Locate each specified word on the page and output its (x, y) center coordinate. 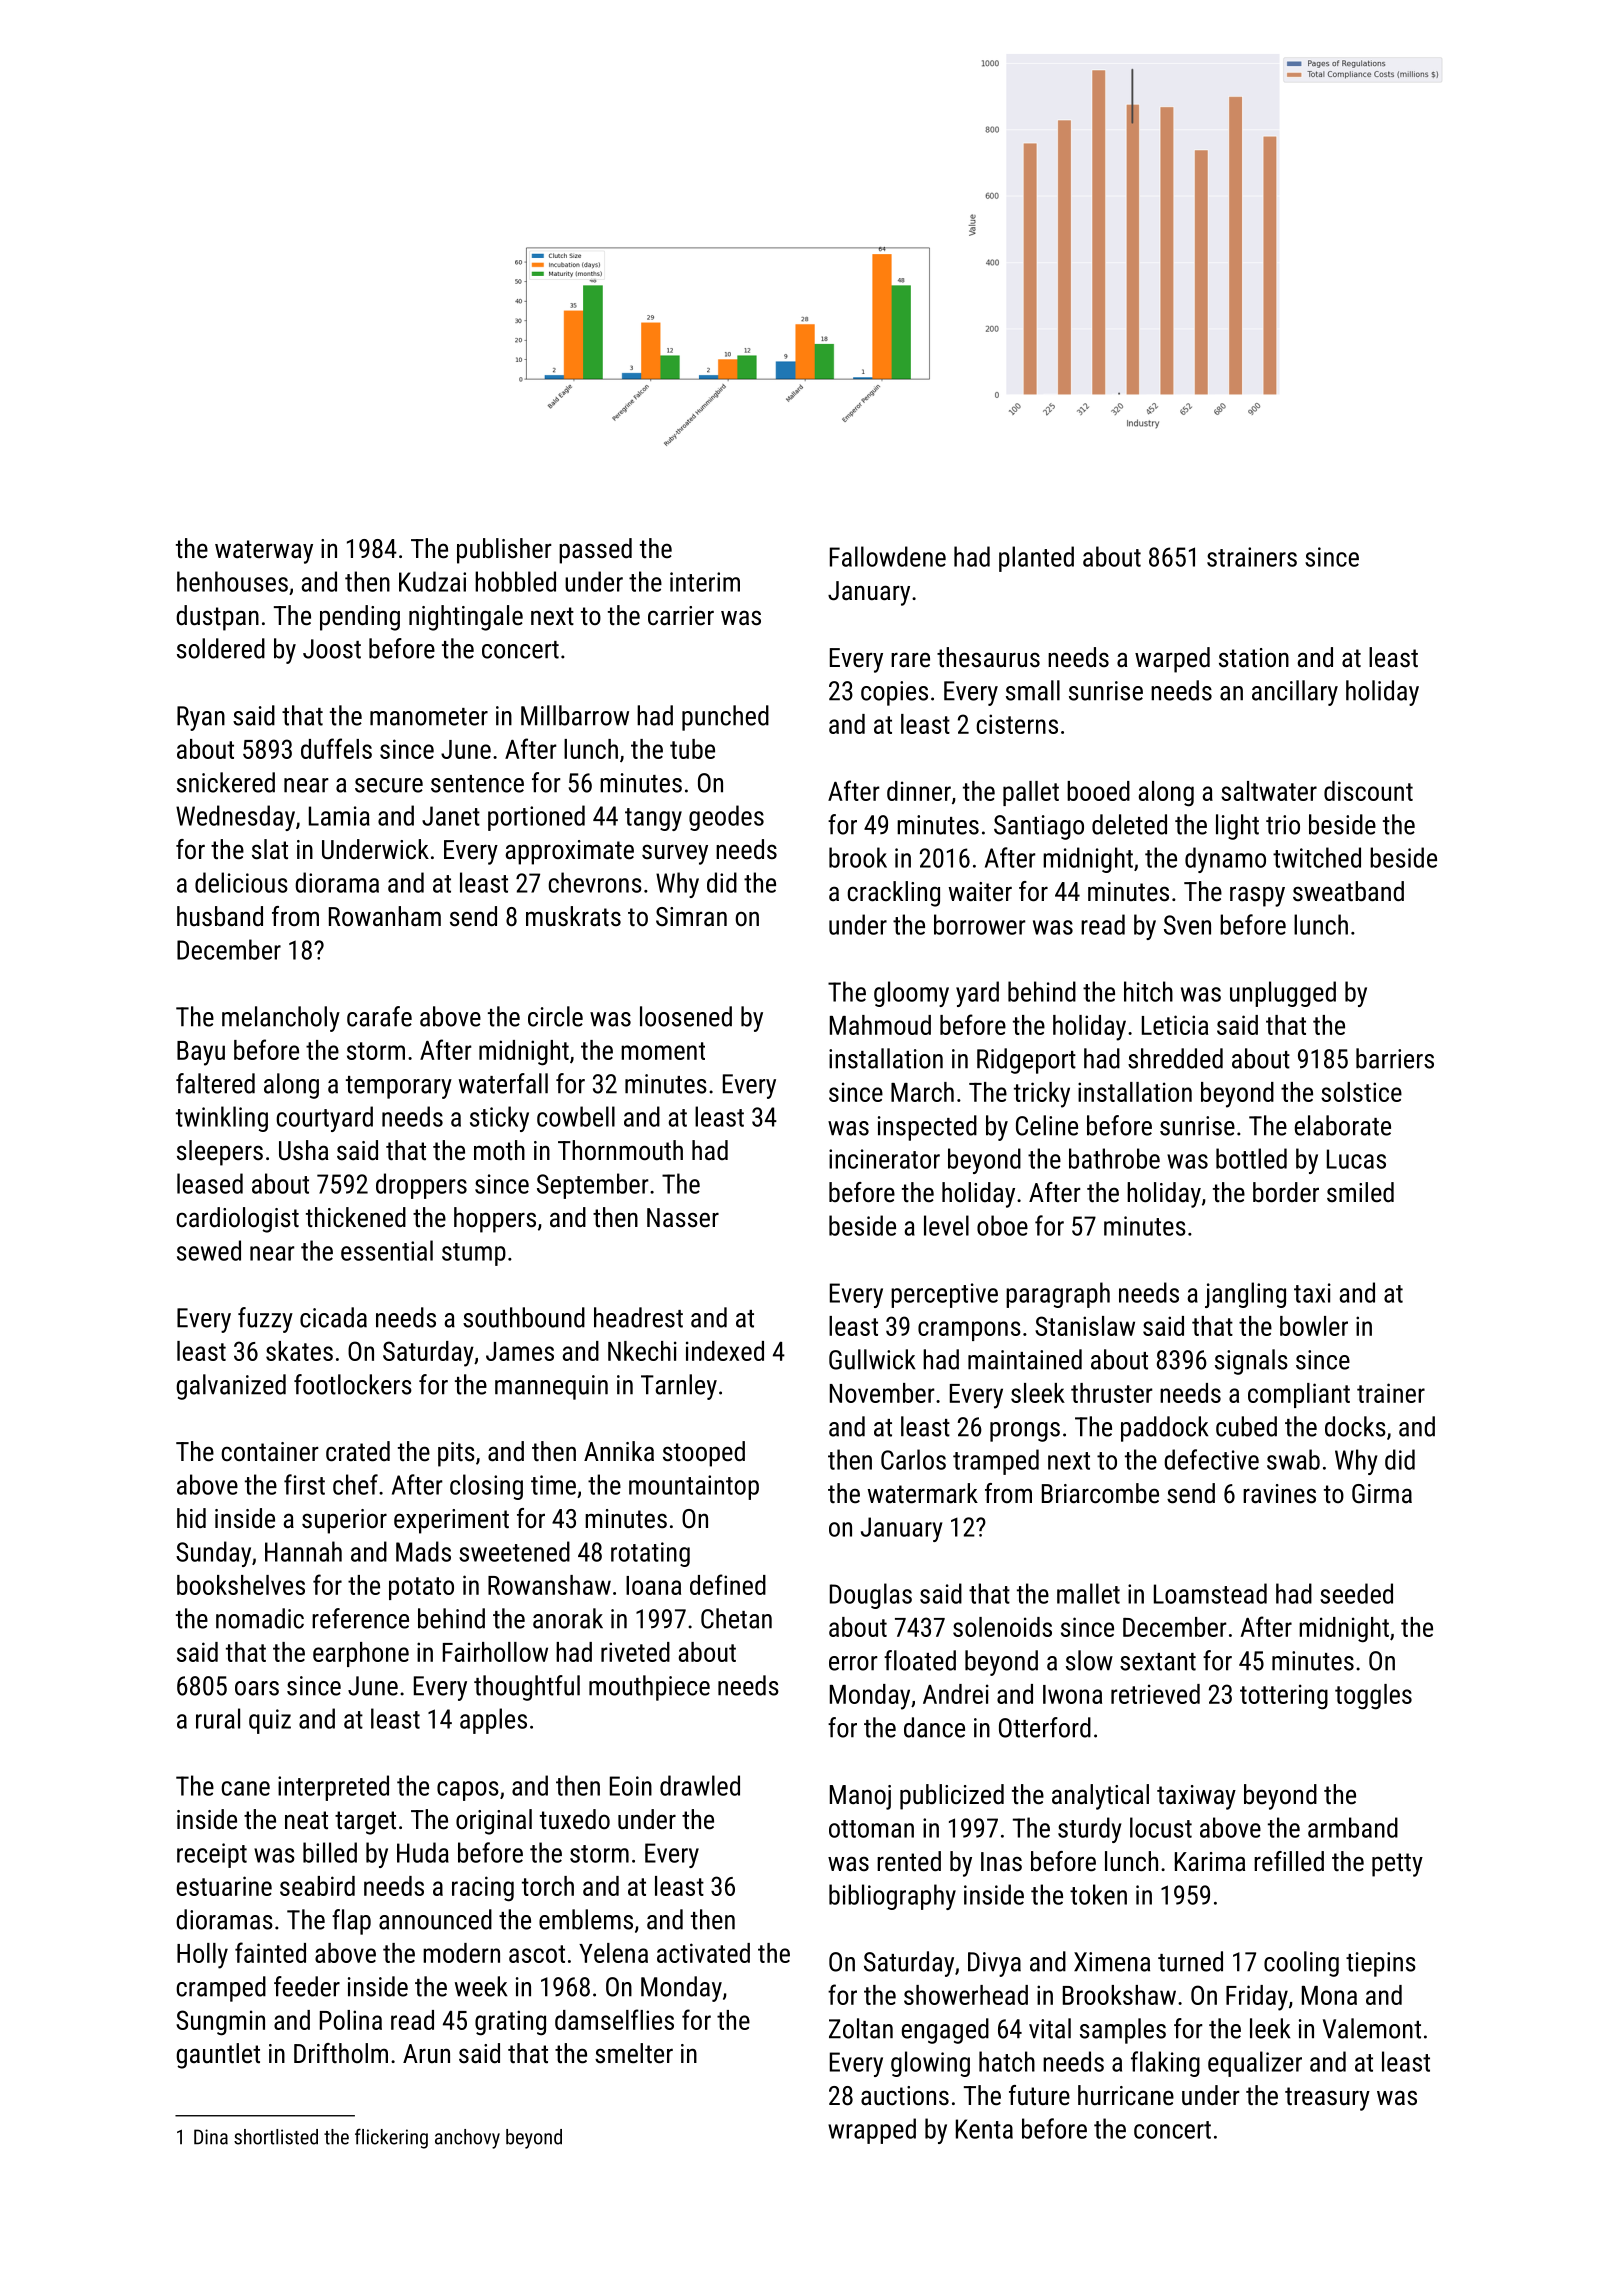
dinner (919, 791)
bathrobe (1114, 1158)
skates (299, 1351)
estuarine (224, 1886)
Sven (1187, 925)
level (946, 1225)
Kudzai (432, 581)
